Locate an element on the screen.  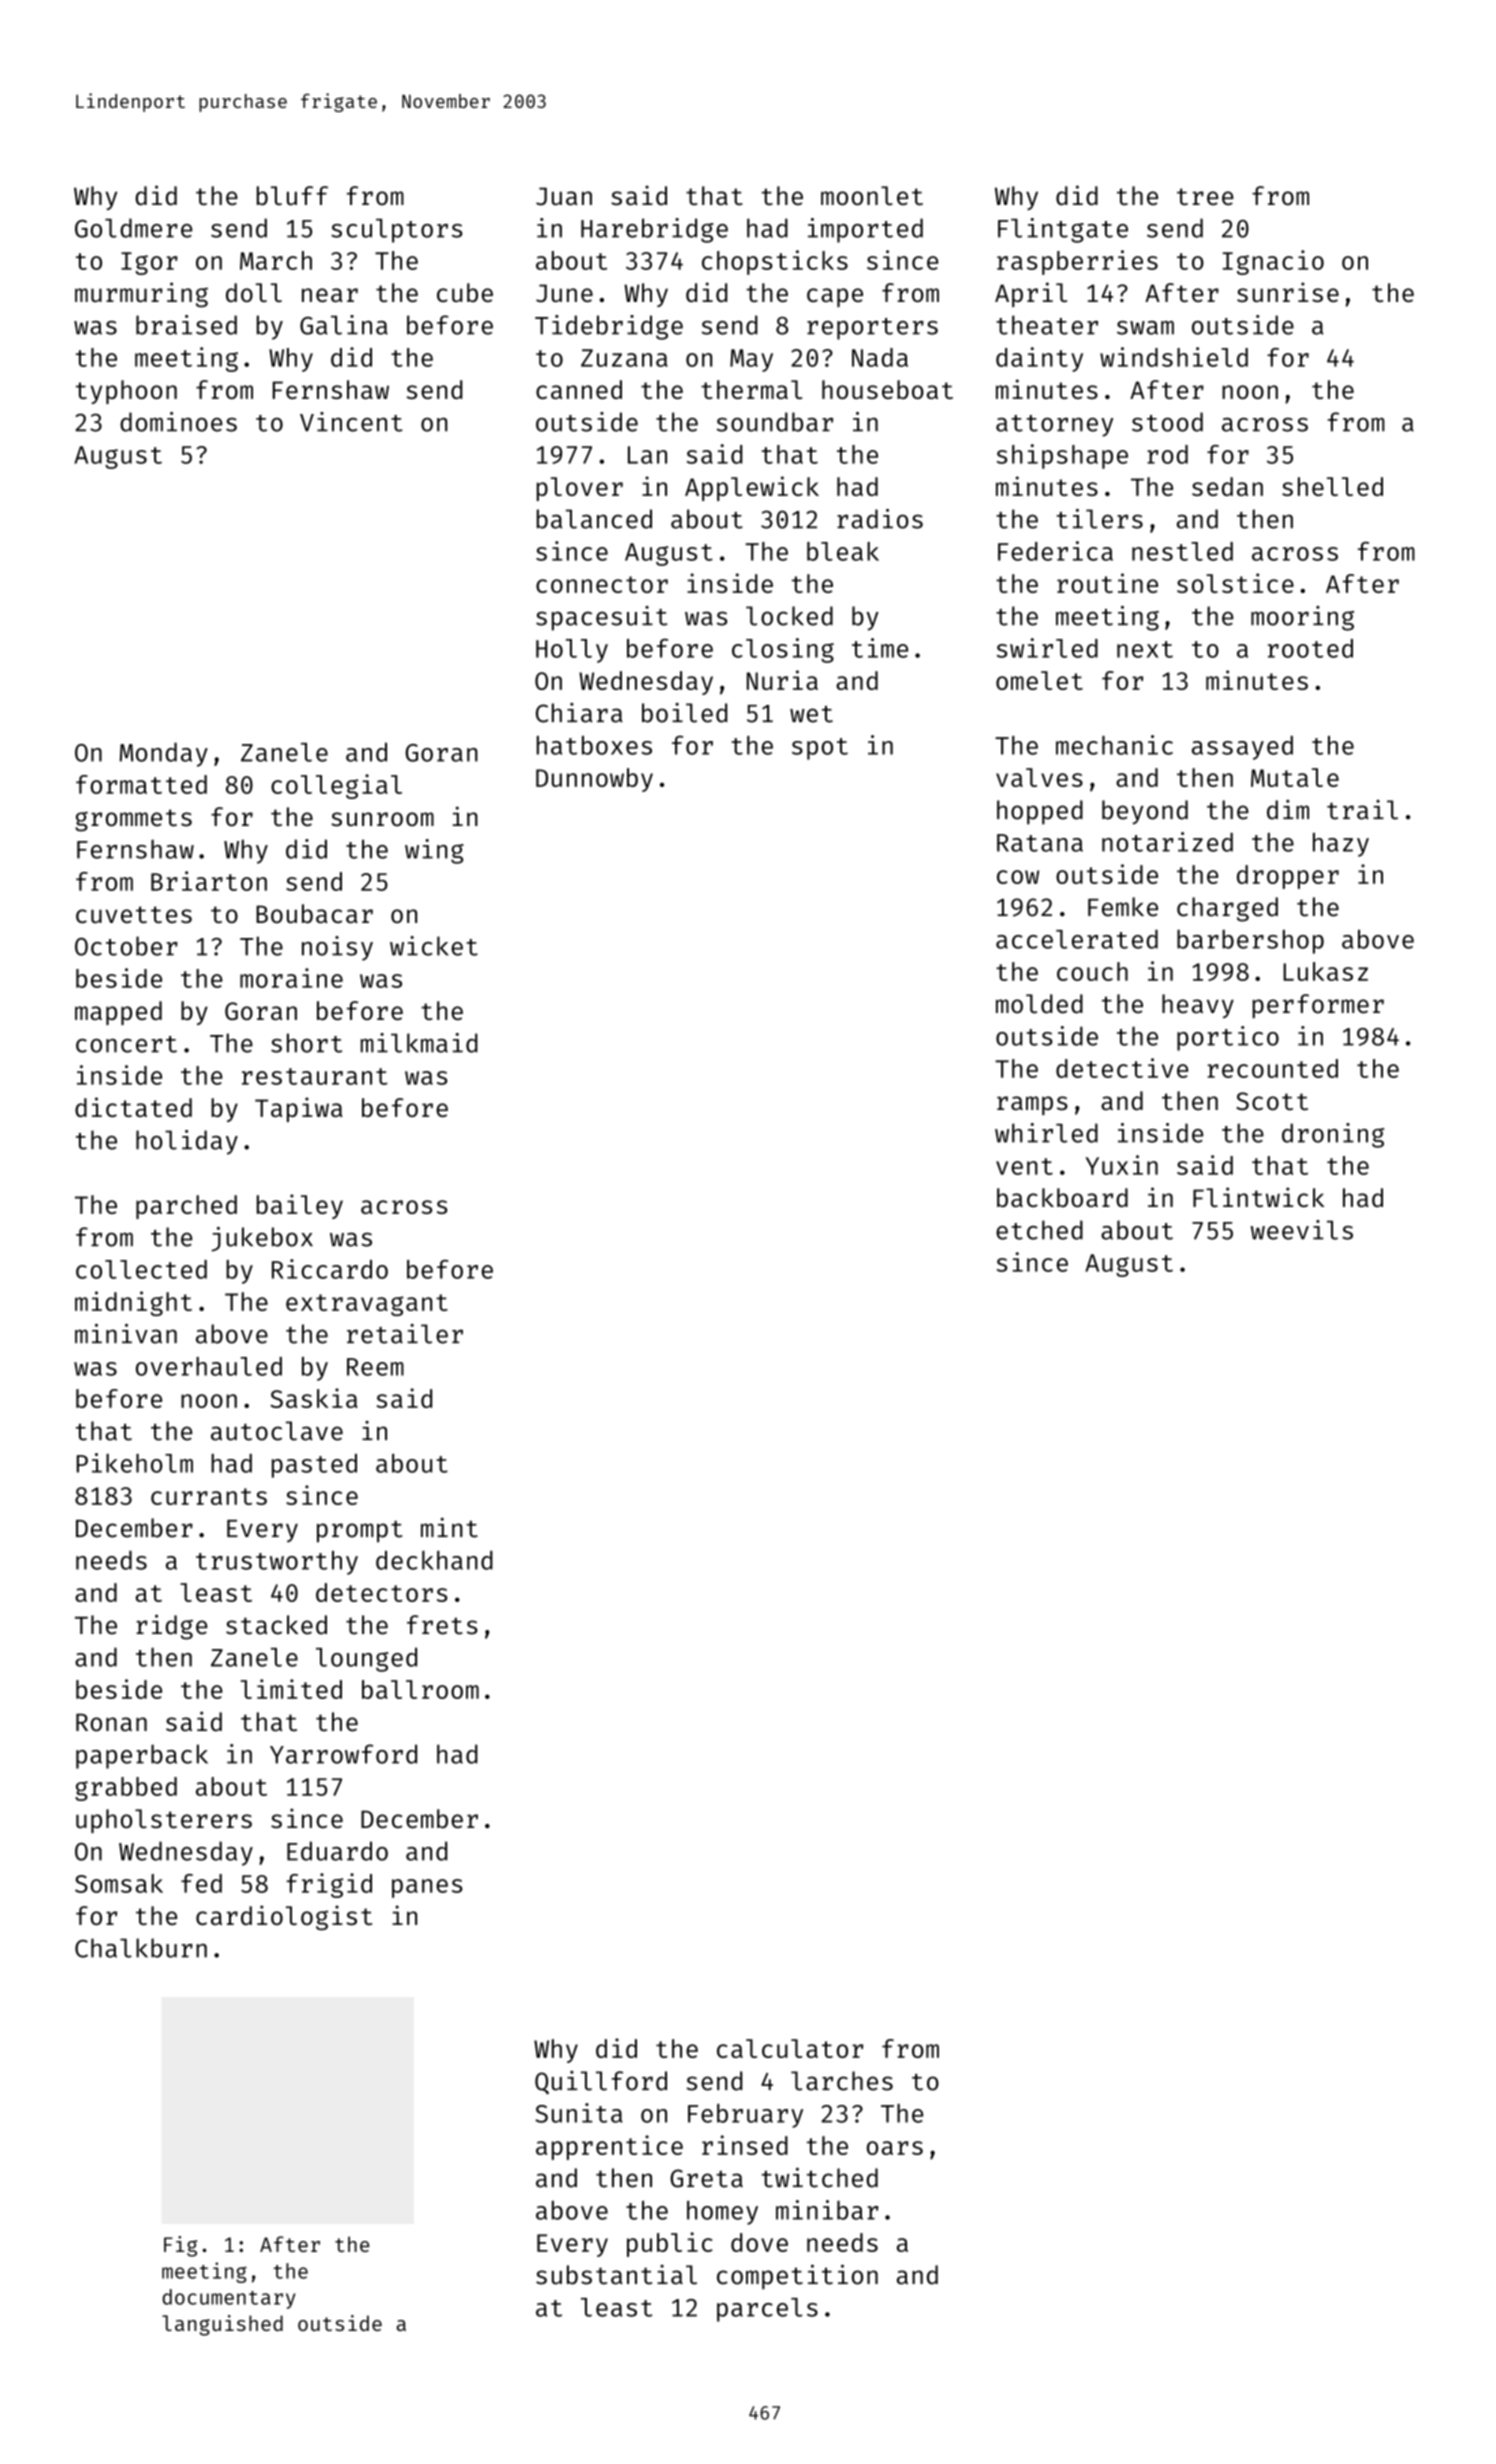
Ronan is located at coordinates (111, 1723).
